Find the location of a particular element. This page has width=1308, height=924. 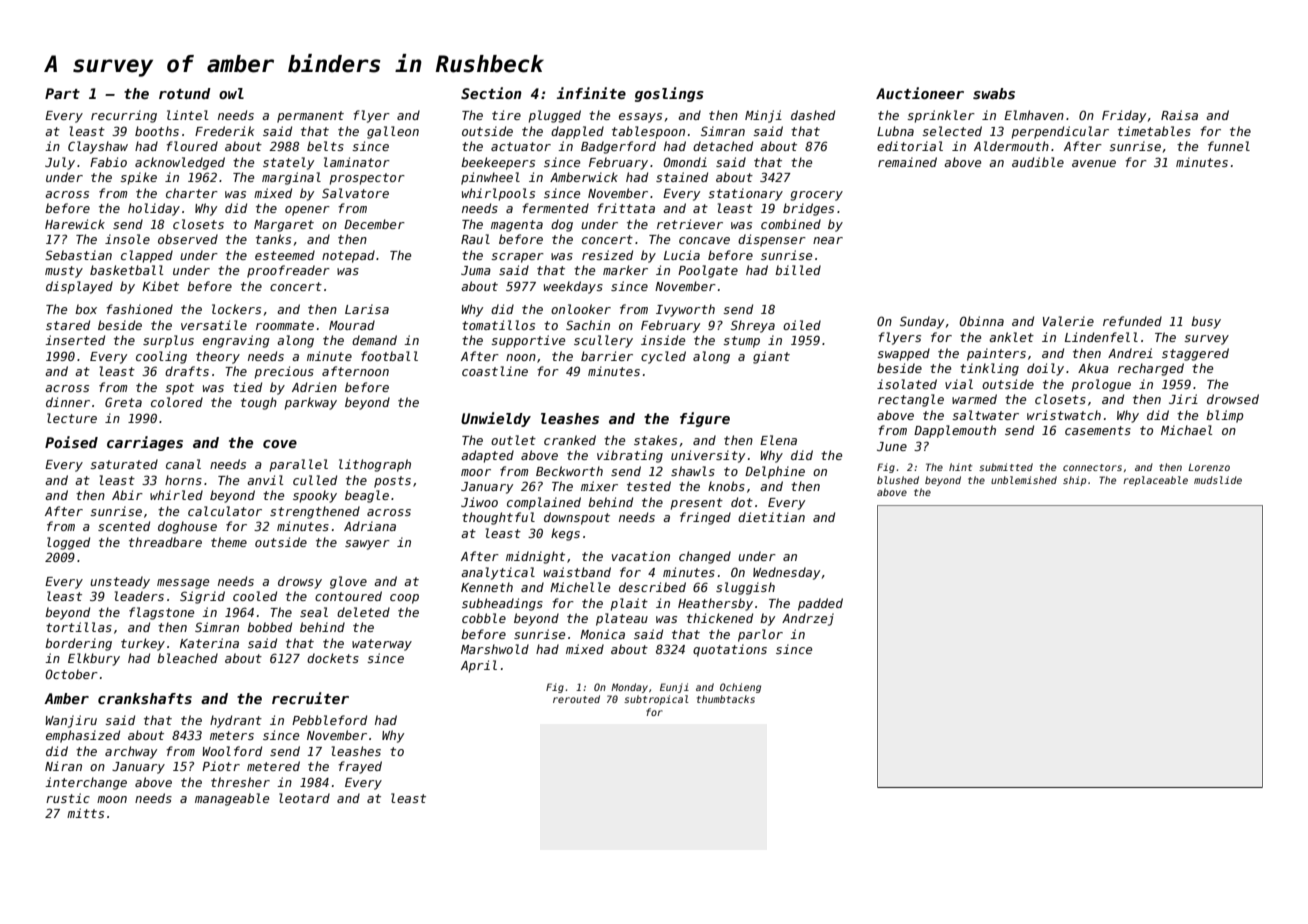

fashioned is located at coordinates (139, 309).
